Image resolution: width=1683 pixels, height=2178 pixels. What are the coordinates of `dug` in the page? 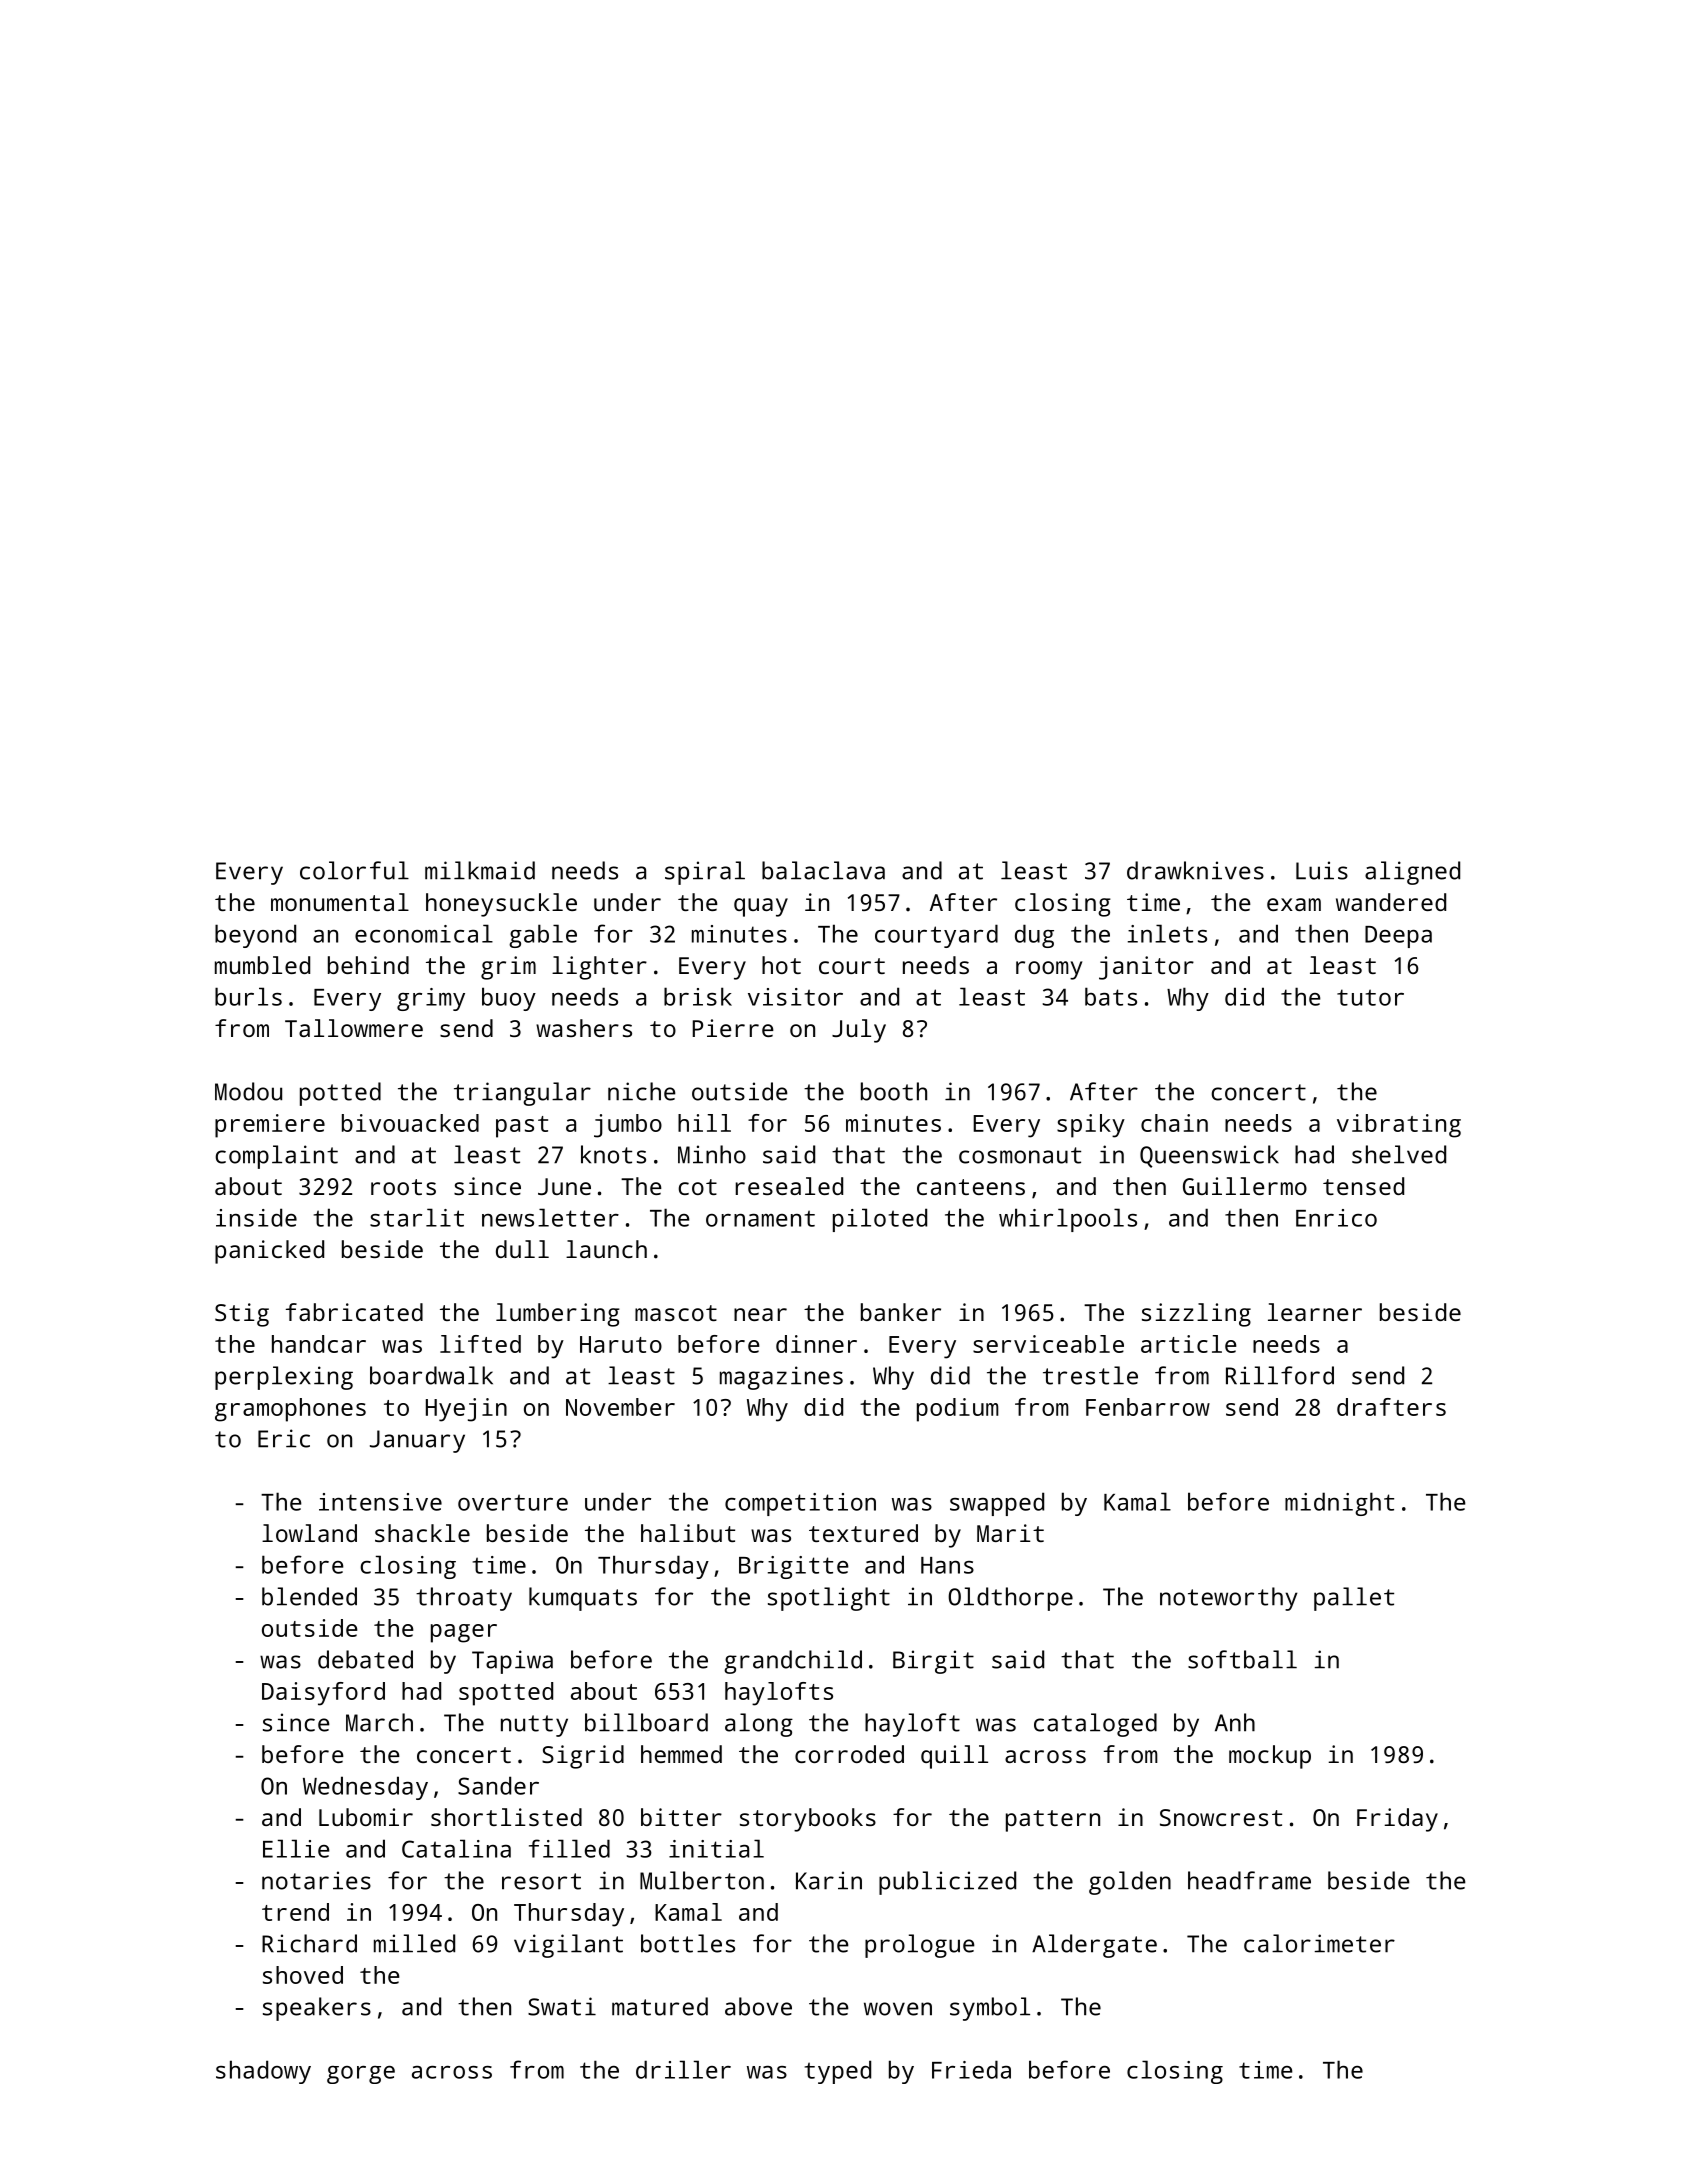 It's located at (1034, 936).
